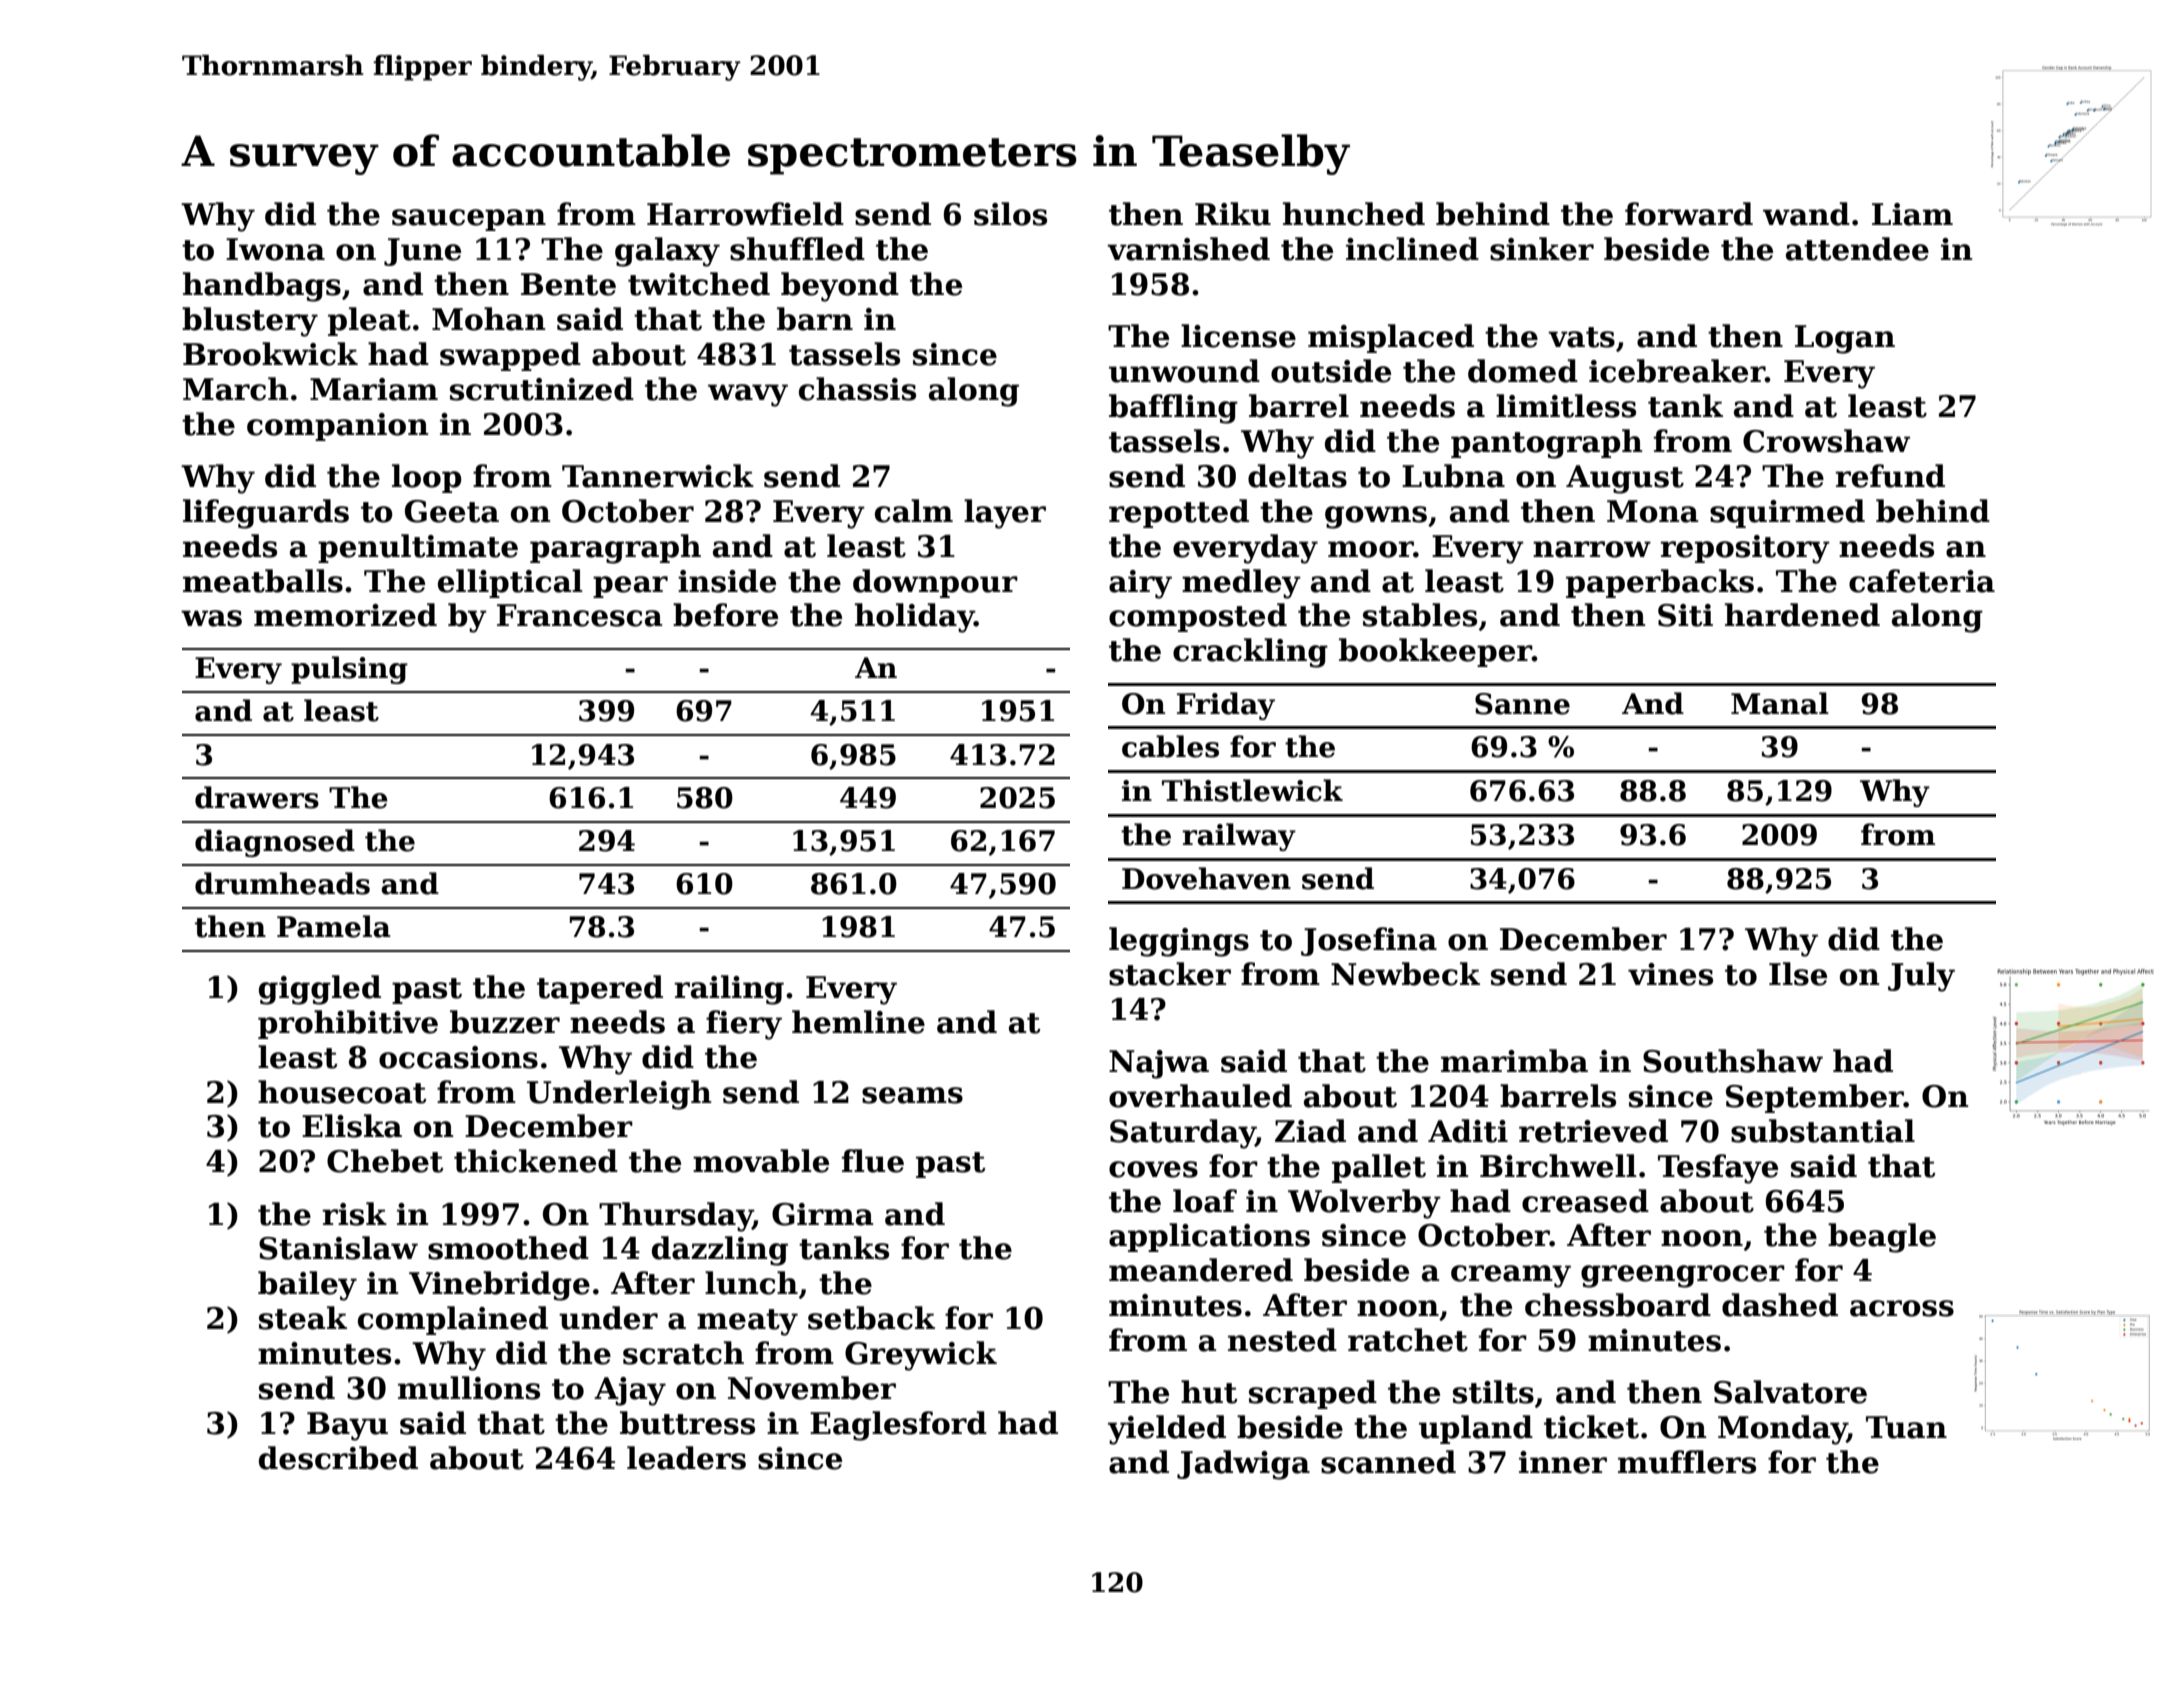 The height and width of the screenshot is (1683, 2178). What do you see at coordinates (615, 549) in the screenshot?
I see `paragraph` at bounding box center [615, 549].
